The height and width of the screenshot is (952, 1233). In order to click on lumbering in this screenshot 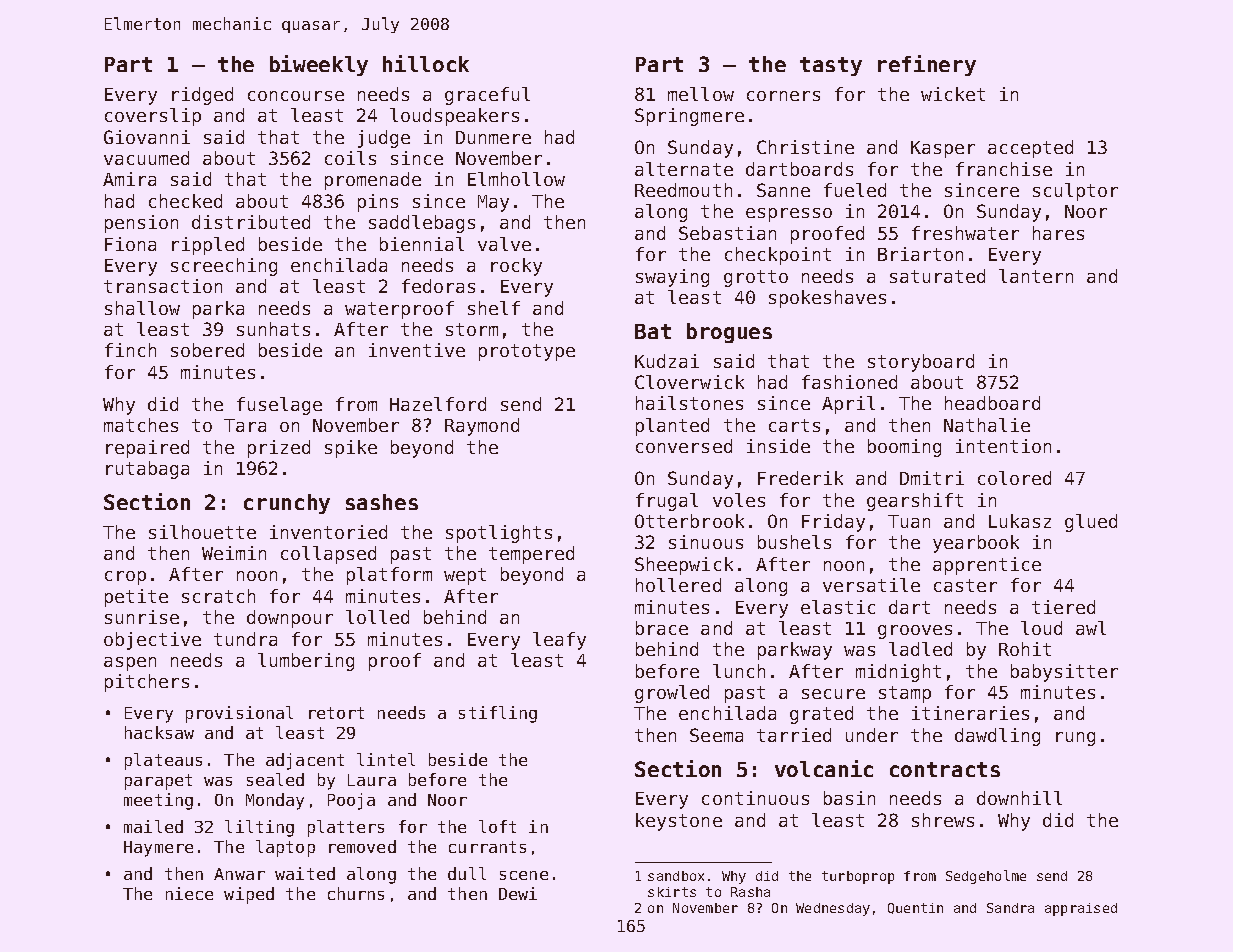, I will do `click(306, 662)`.
